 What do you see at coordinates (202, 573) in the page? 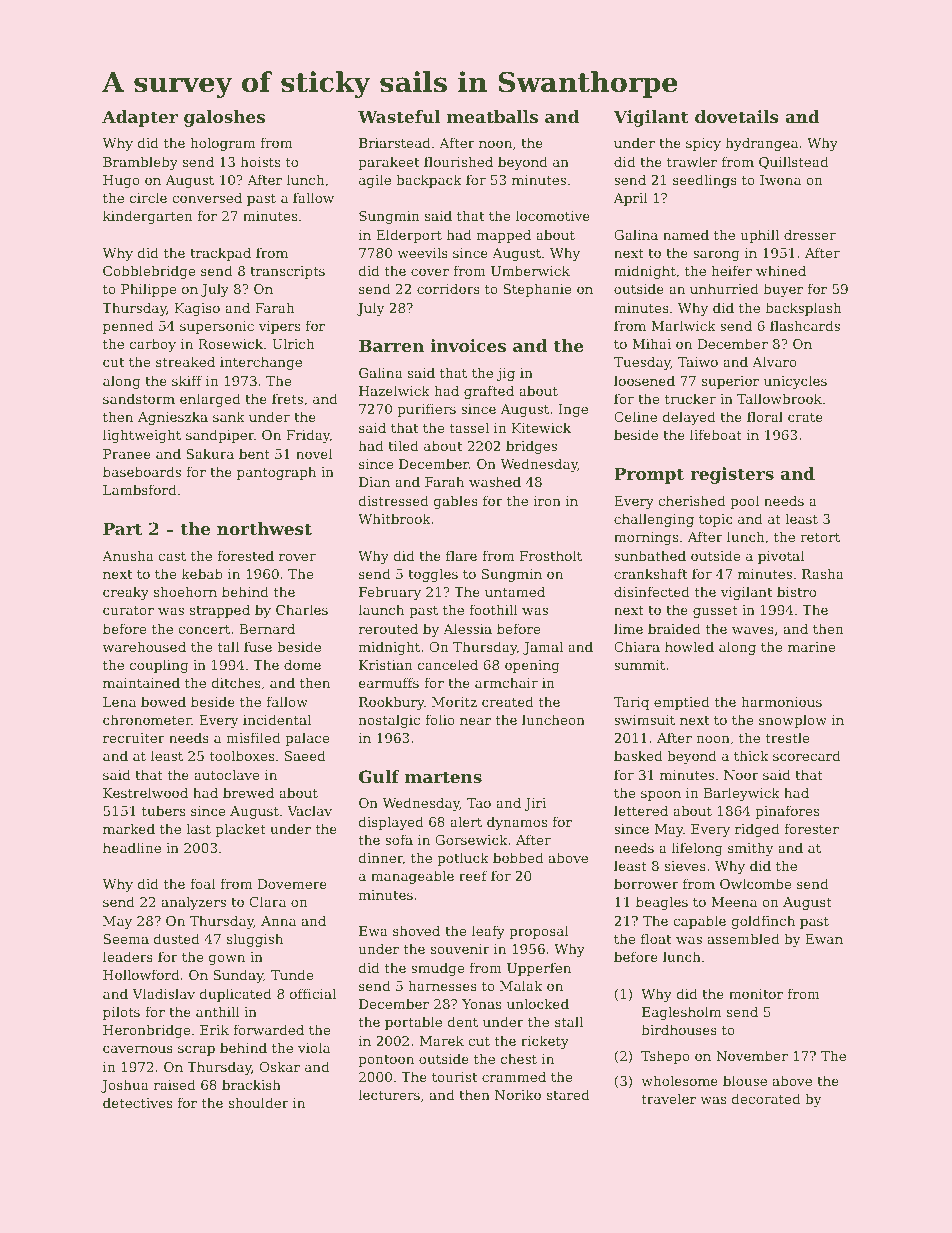
I see `kebab` at bounding box center [202, 573].
